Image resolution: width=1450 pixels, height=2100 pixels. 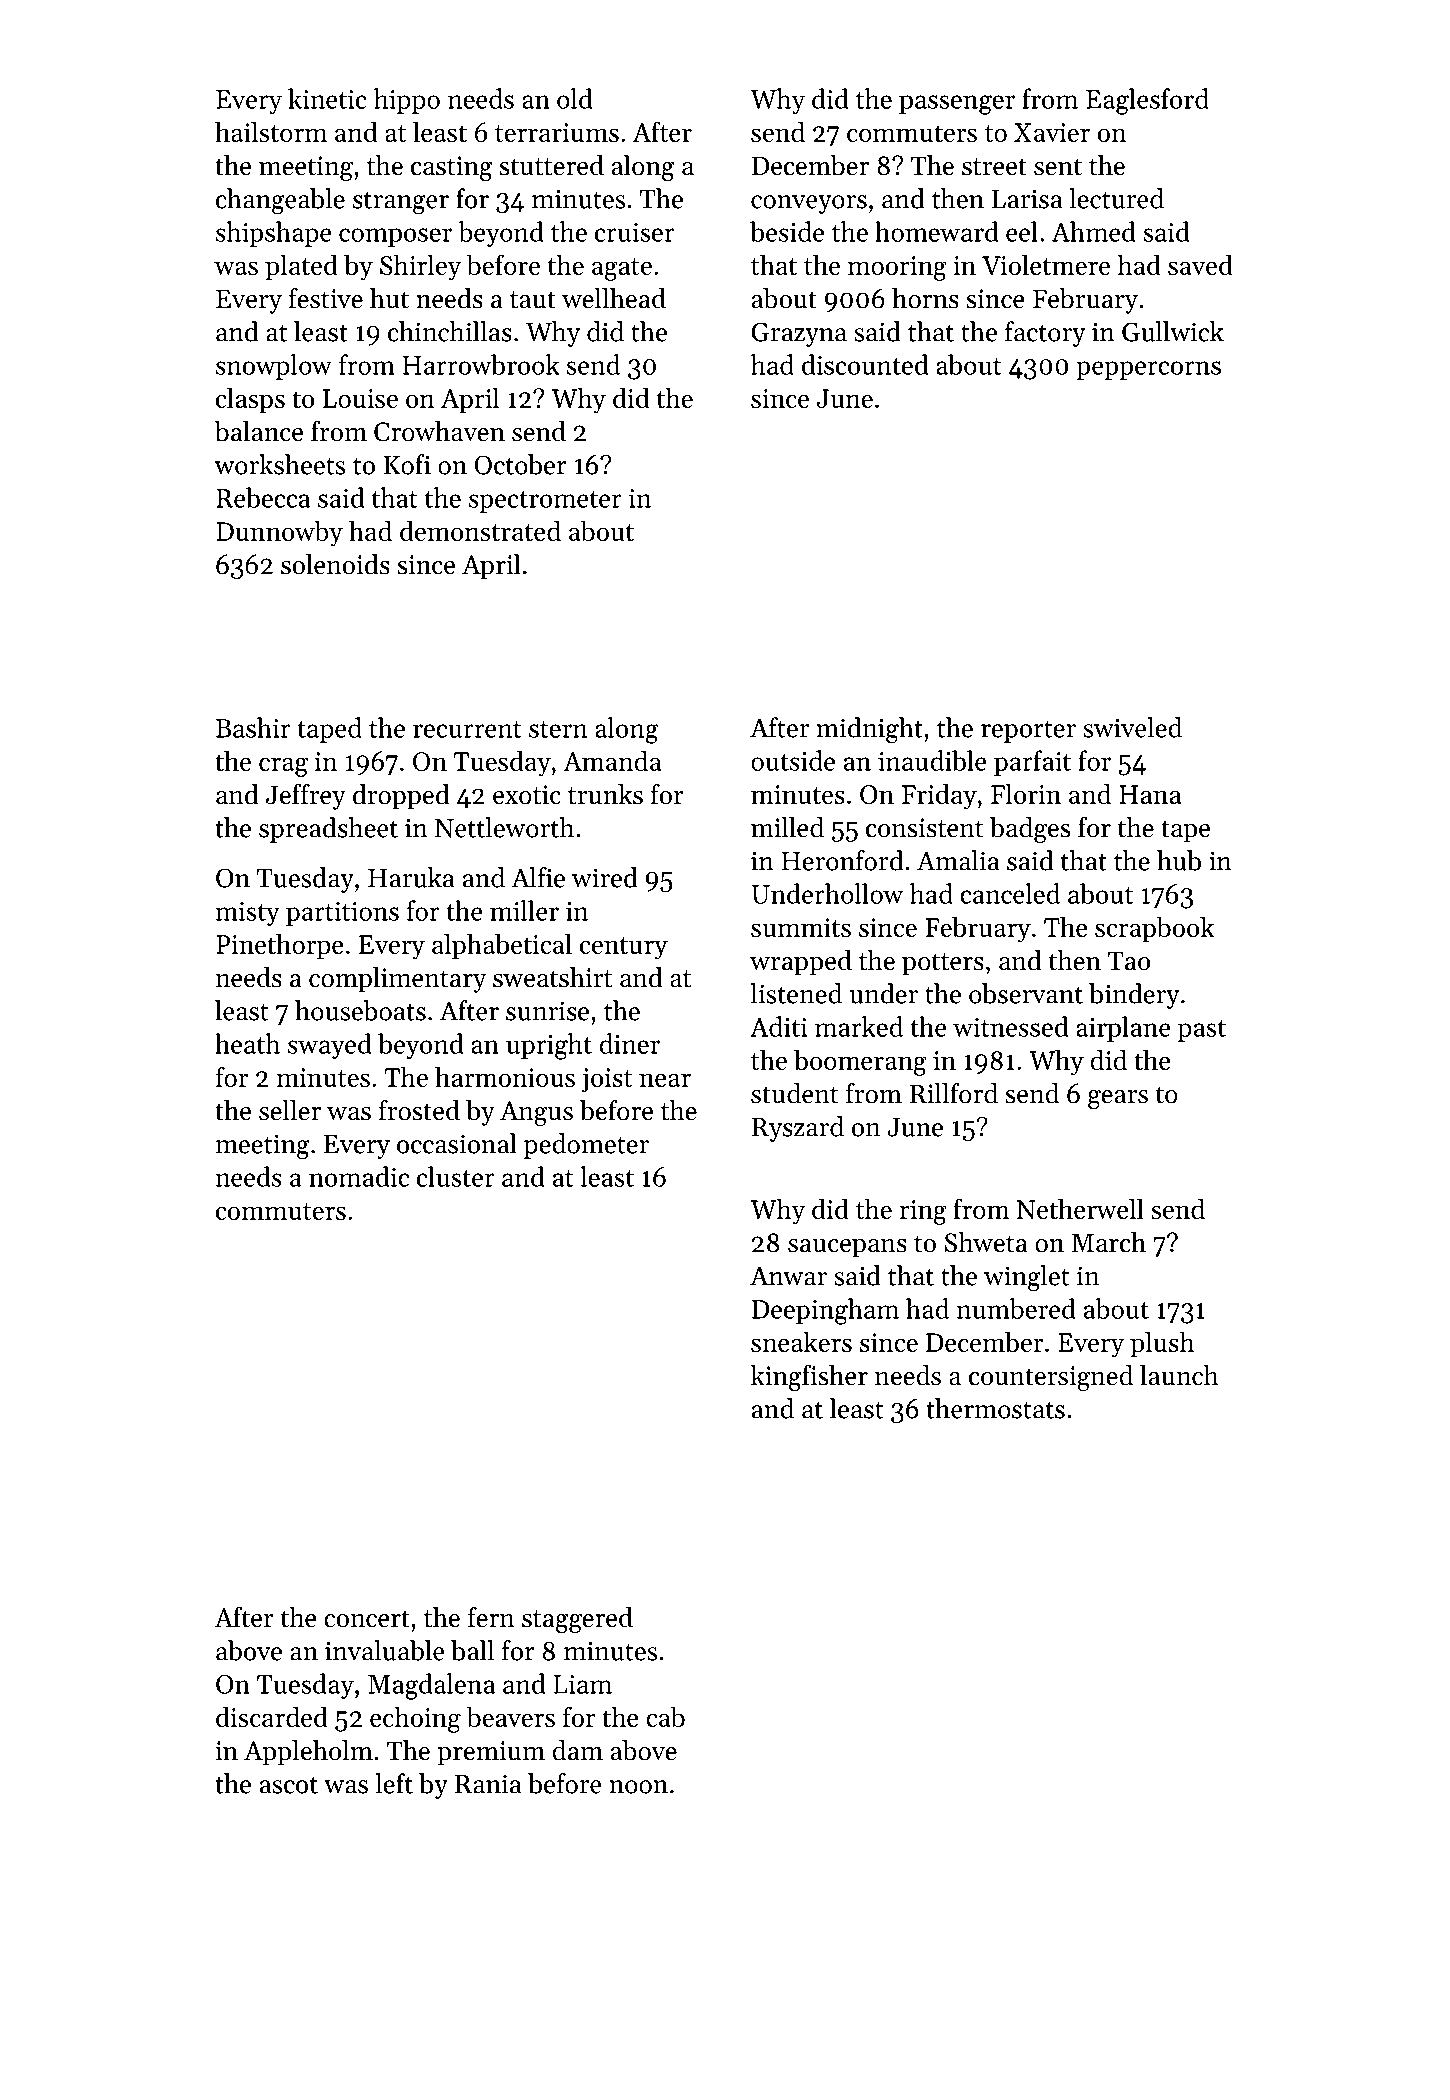 What do you see at coordinates (665, 1080) in the page?
I see `near` at bounding box center [665, 1080].
